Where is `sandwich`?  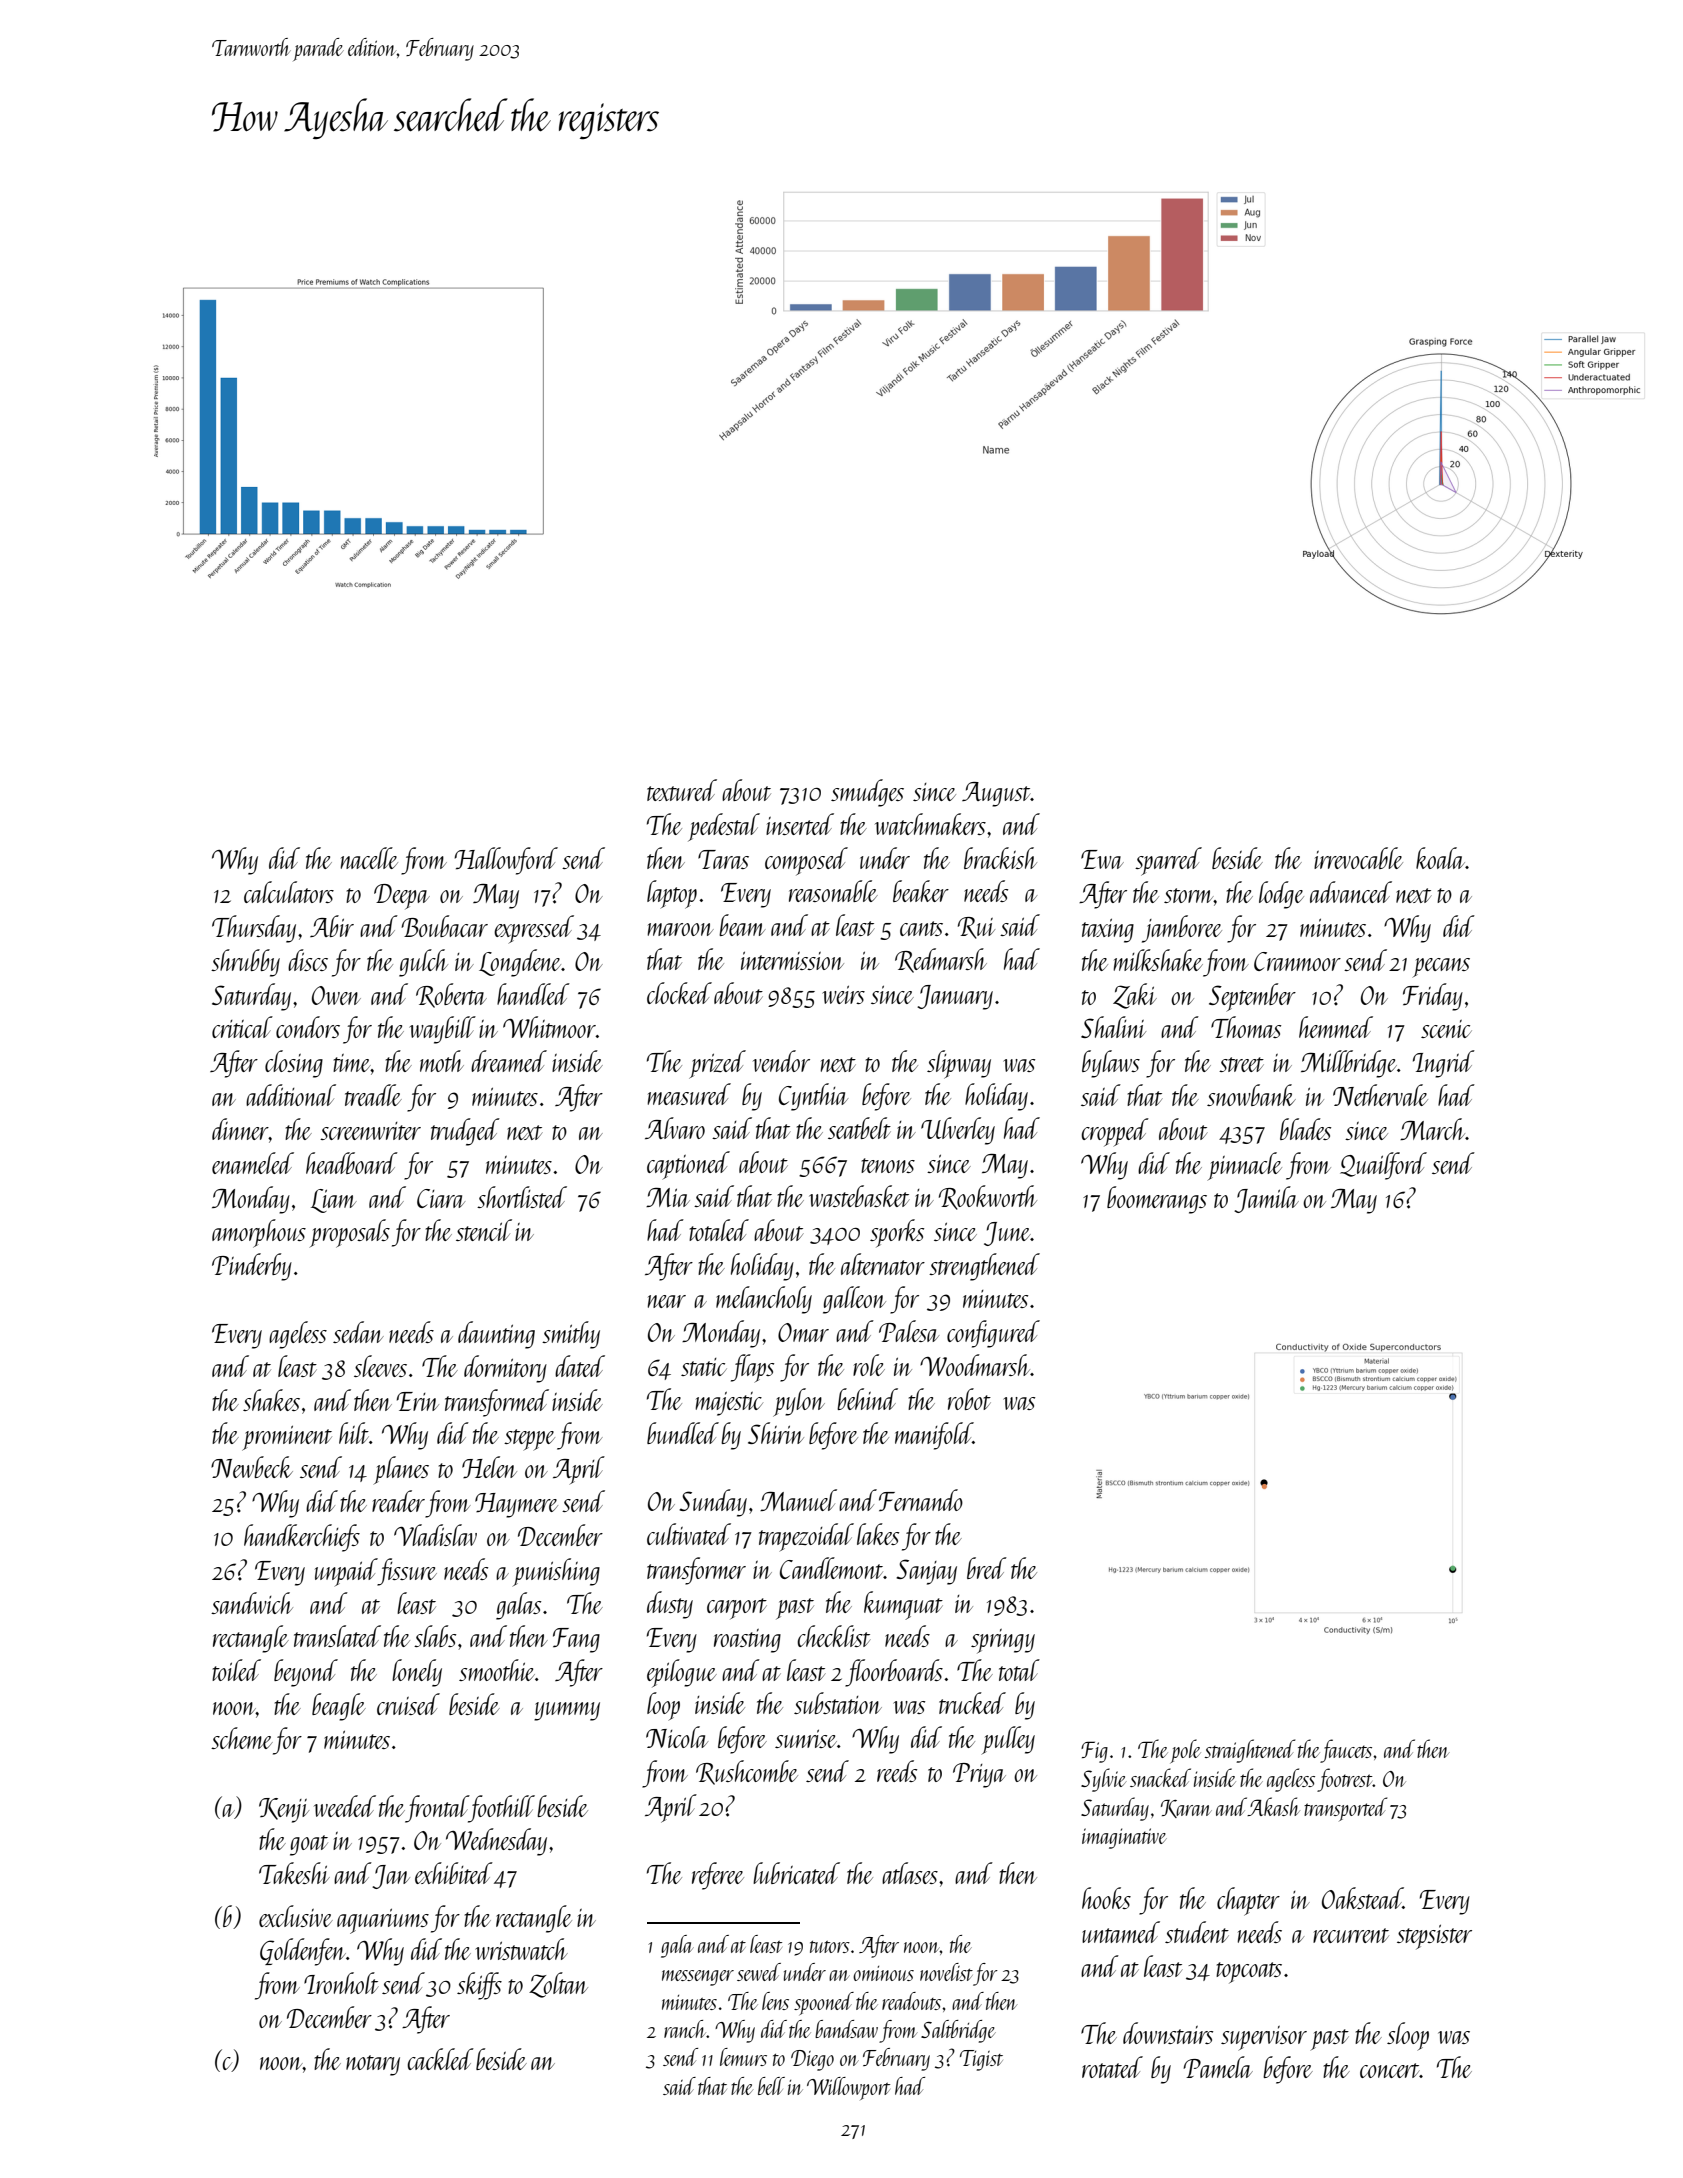
sandwich is located at coordinates (252, 1603).
